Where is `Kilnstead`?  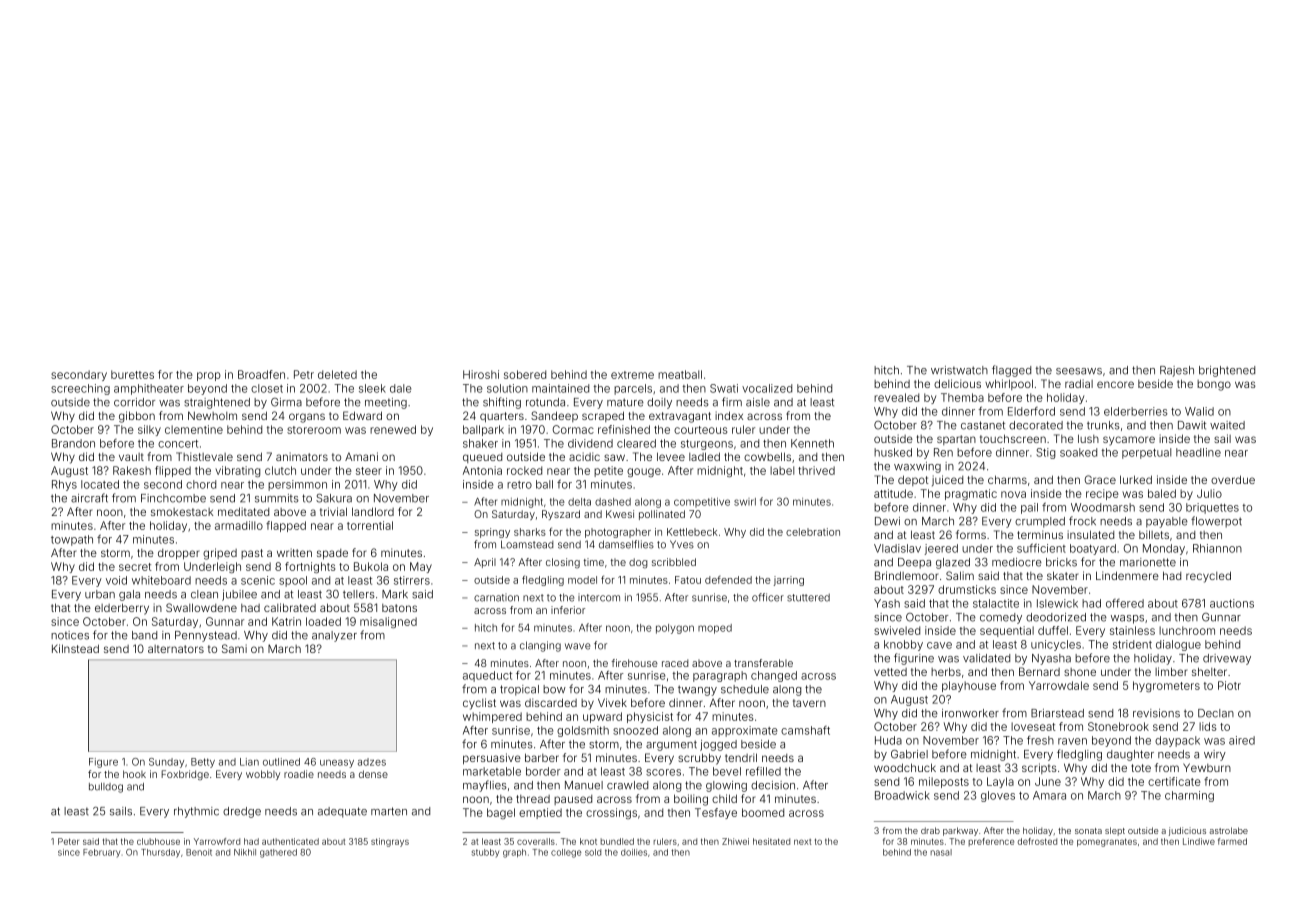 Kilnstead is located at coordinates (75, 648).
